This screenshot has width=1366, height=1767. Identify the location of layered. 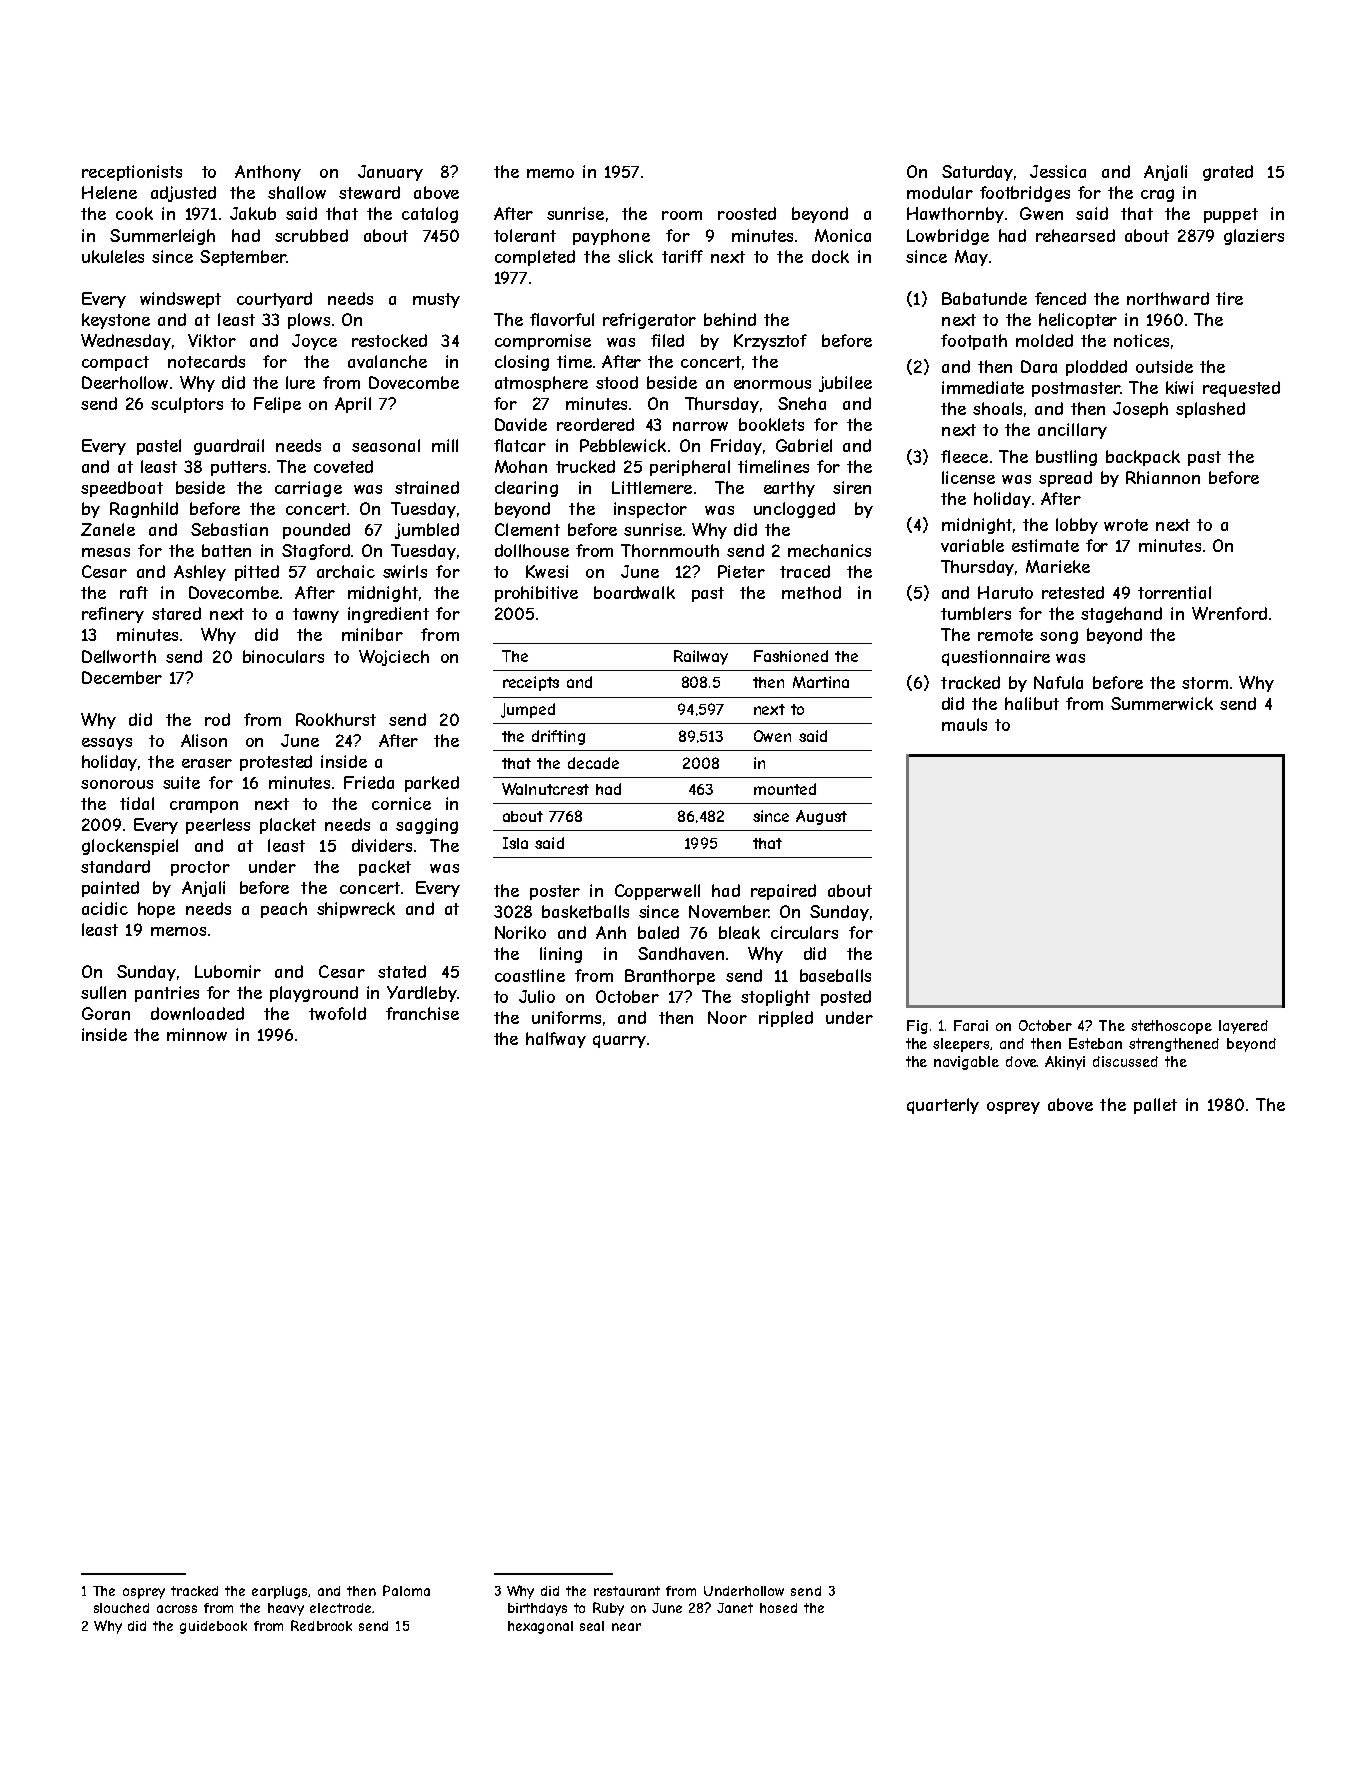
(1243, 1027).
